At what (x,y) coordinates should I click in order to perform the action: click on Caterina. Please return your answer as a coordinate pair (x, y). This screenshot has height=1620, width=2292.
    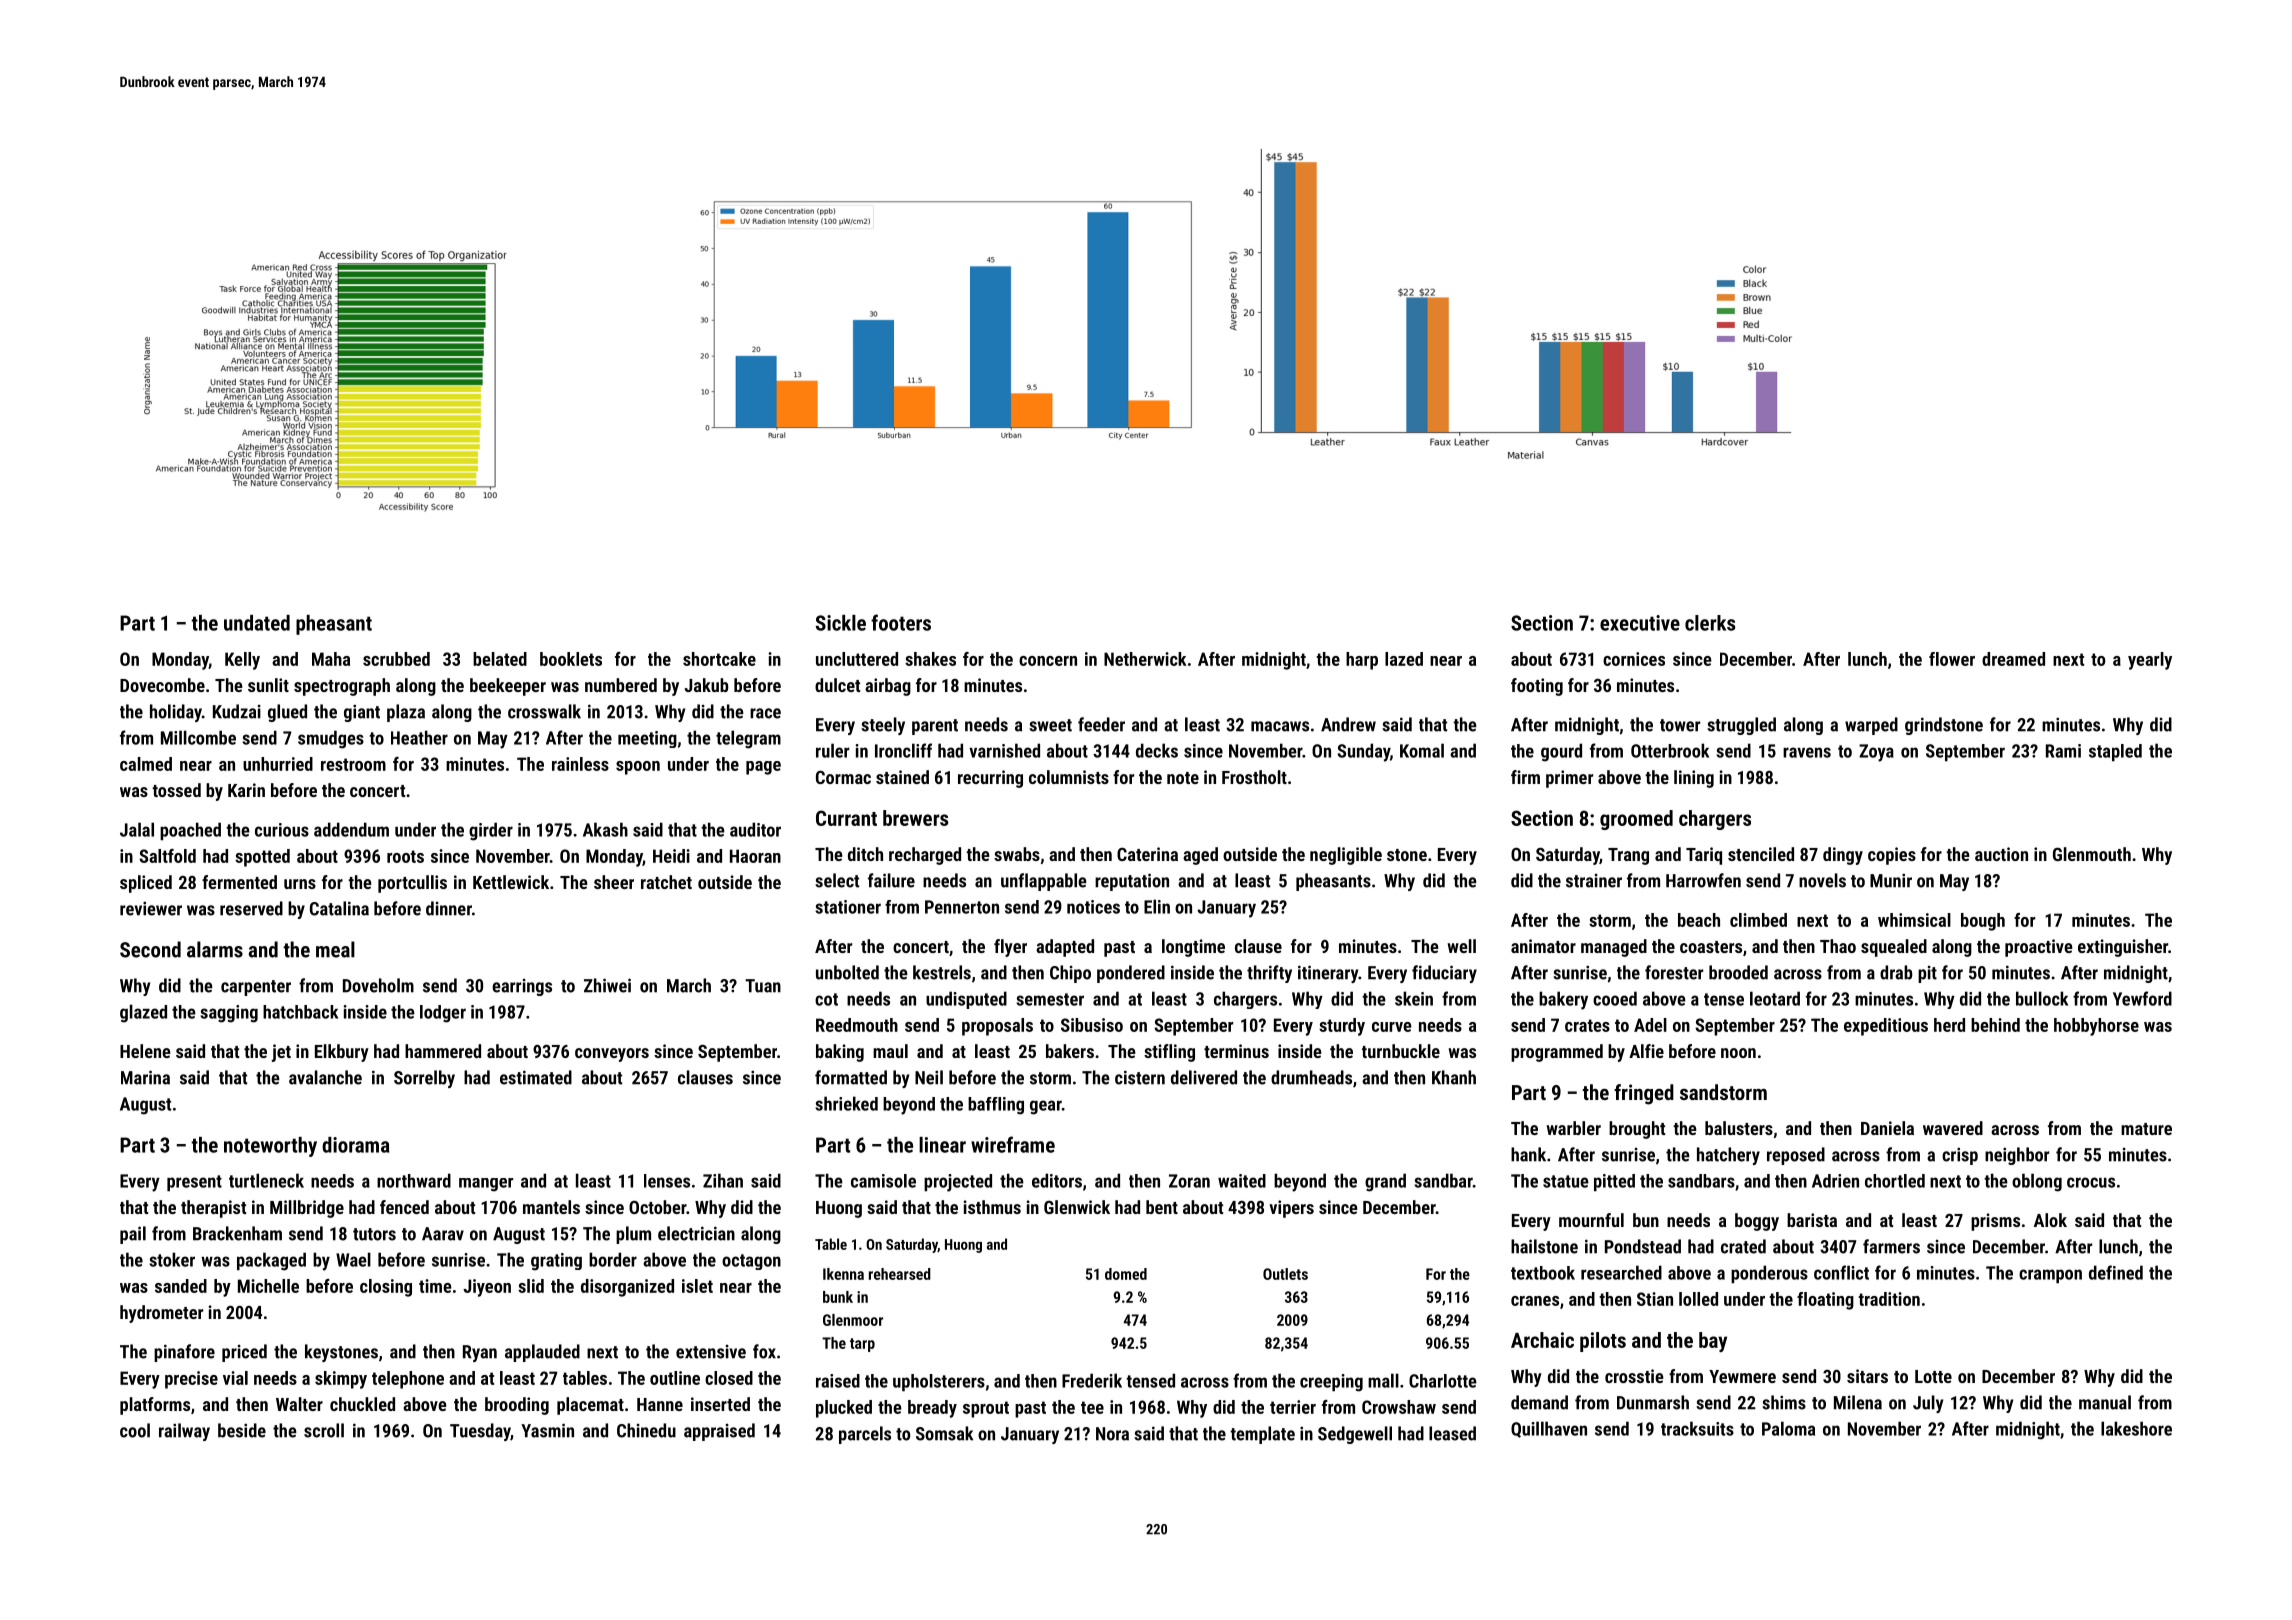
    Looking at the image, I should click on (1147, 854).
